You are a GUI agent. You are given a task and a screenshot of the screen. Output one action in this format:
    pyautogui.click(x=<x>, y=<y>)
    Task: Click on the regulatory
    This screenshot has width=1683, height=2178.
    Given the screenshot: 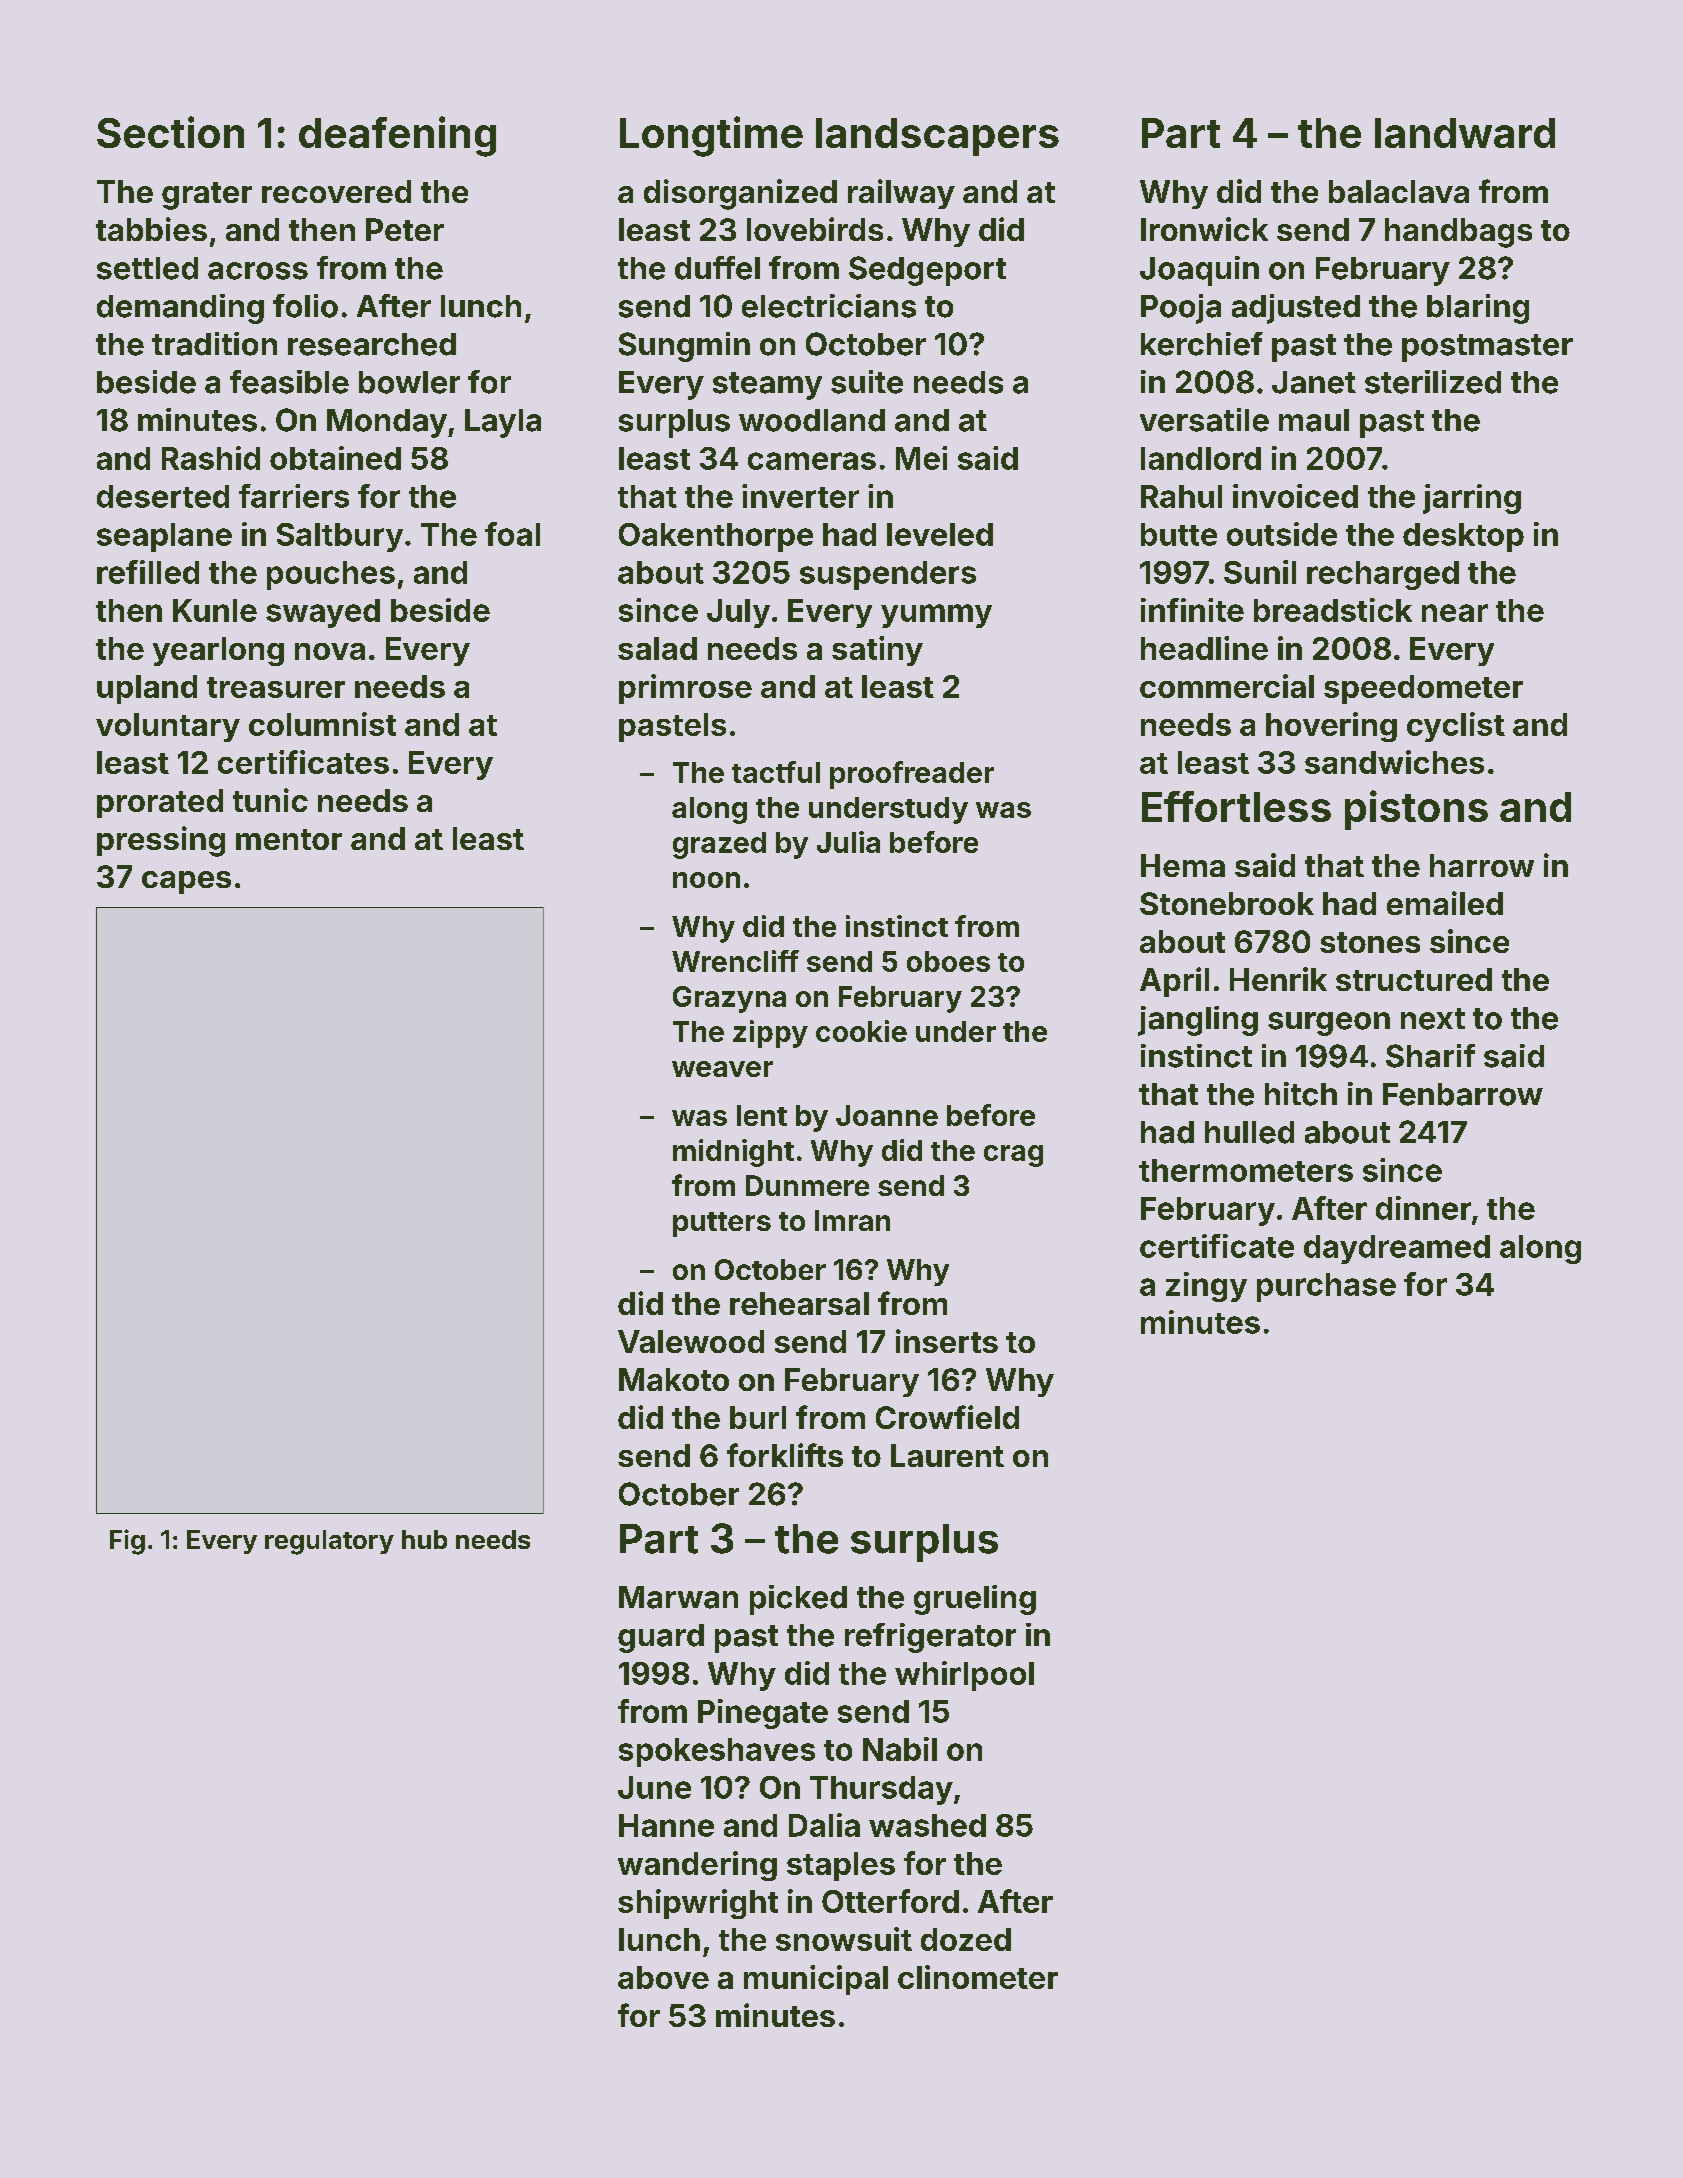 What is the action you would take?
    pyautogui.click(x=329, y=1542)
